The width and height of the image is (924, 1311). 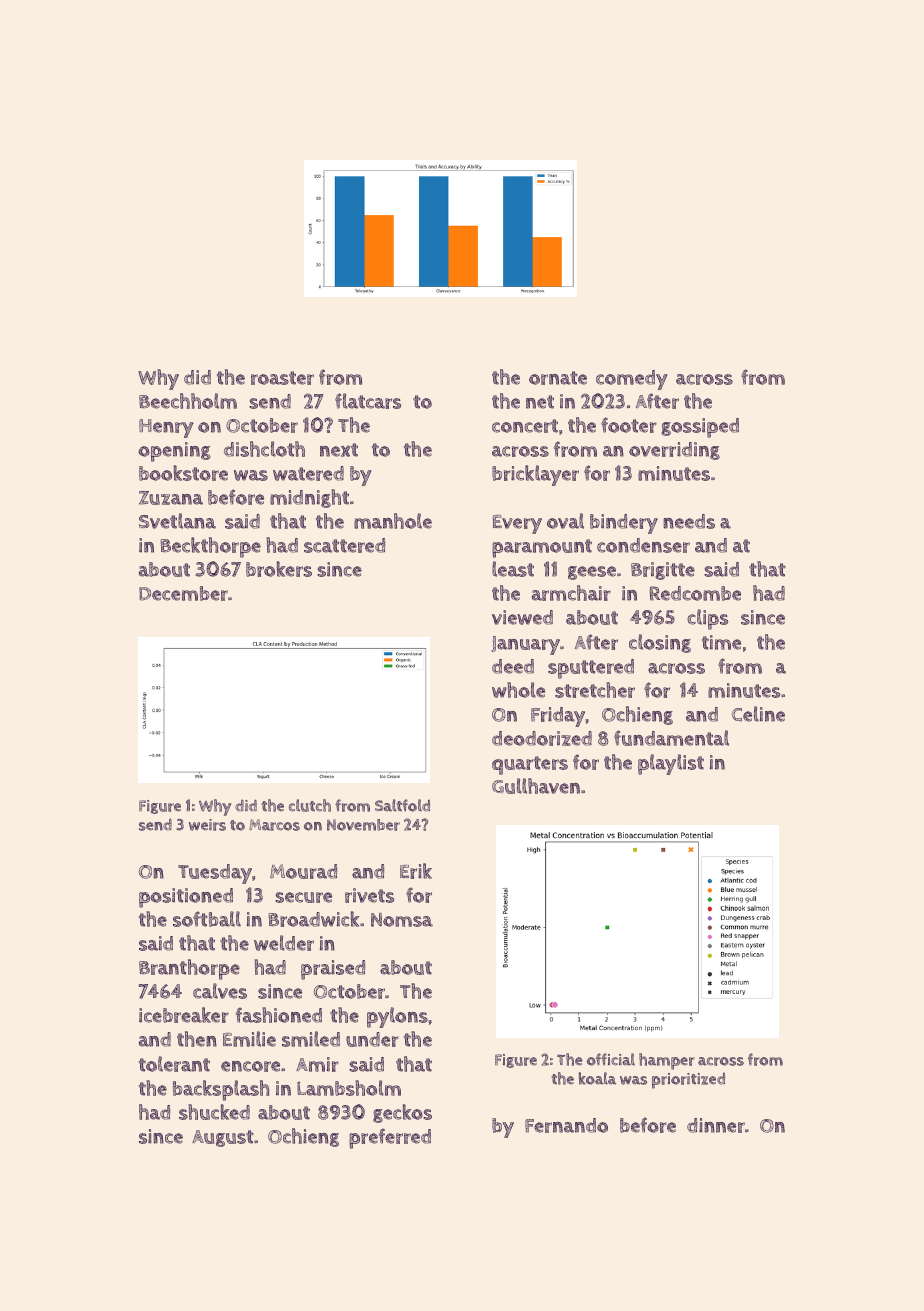 I want to click on Beckthorpe, so click(x=210, y=547).
